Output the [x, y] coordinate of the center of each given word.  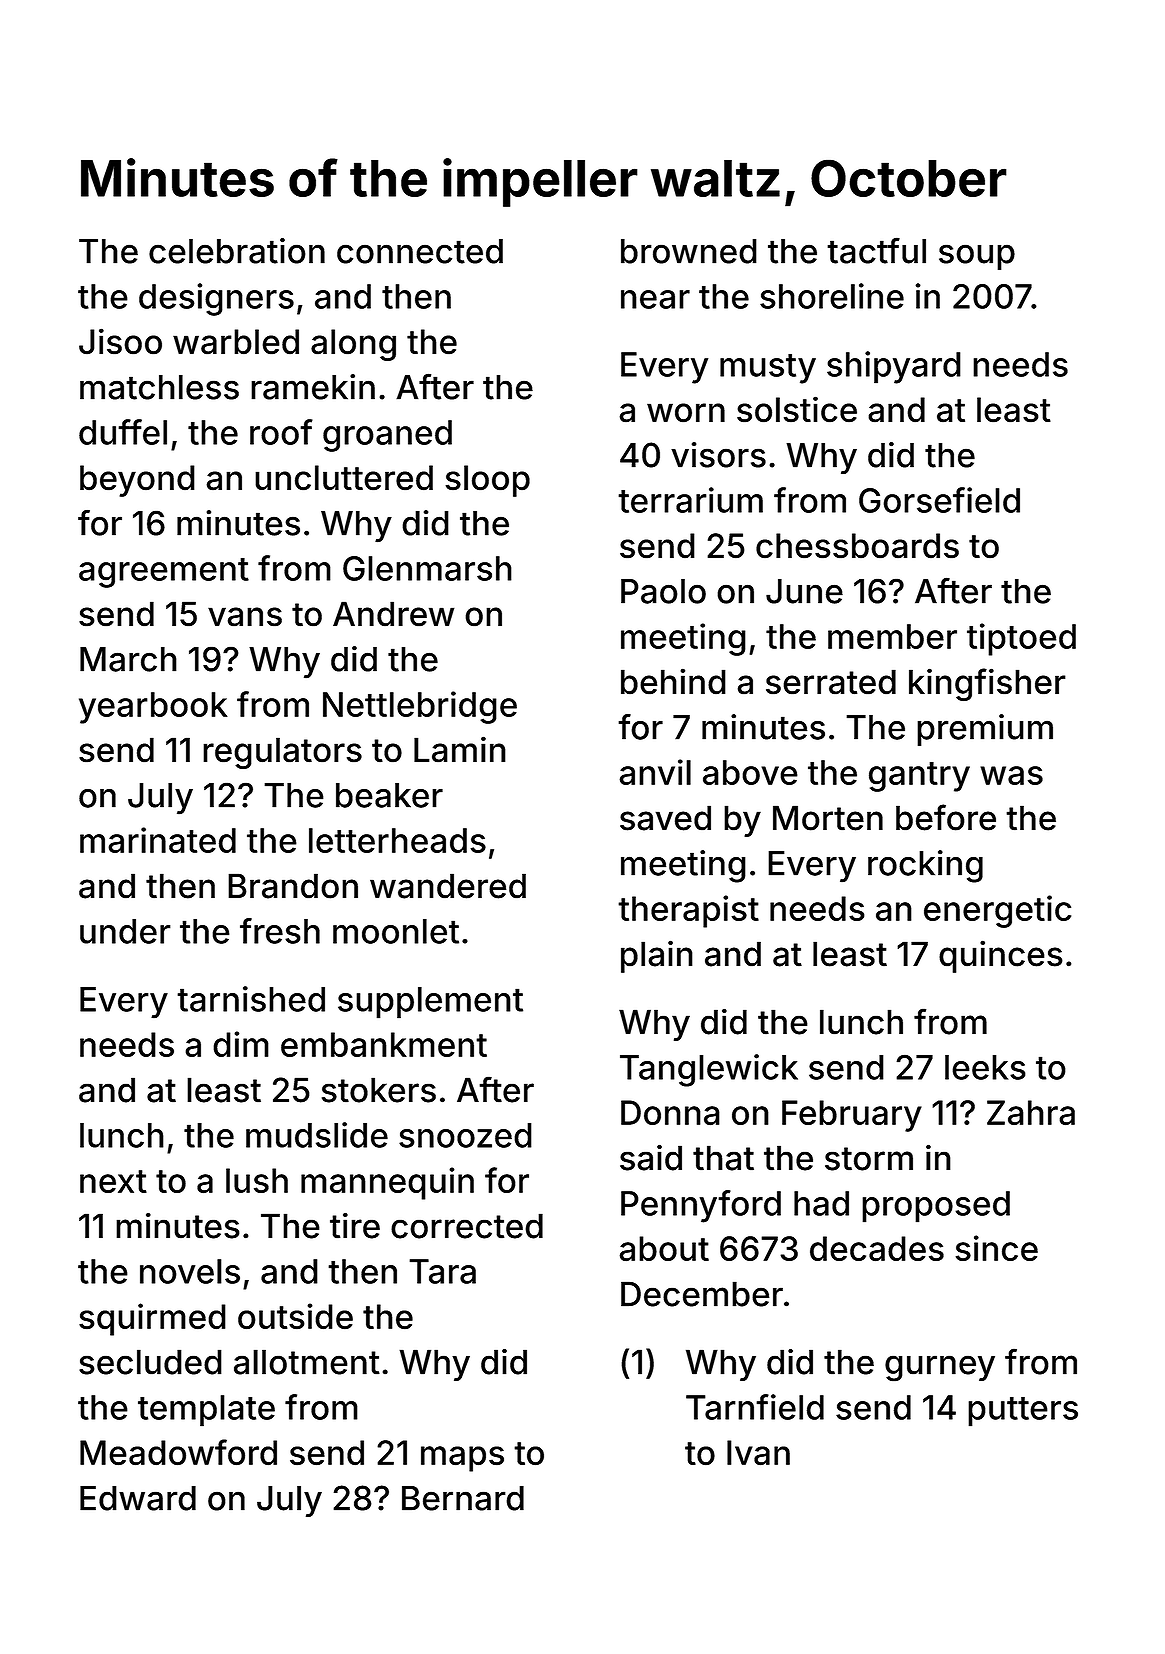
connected [420, 251]
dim [241, 1044]
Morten [828, 818]
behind [673, 681]
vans [245, 617]
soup [977, 257]
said [651, 1158]
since [996, 1248]
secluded [150, 1362]
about [664, 1249]
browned [689, 251]
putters [1023, 1412]
